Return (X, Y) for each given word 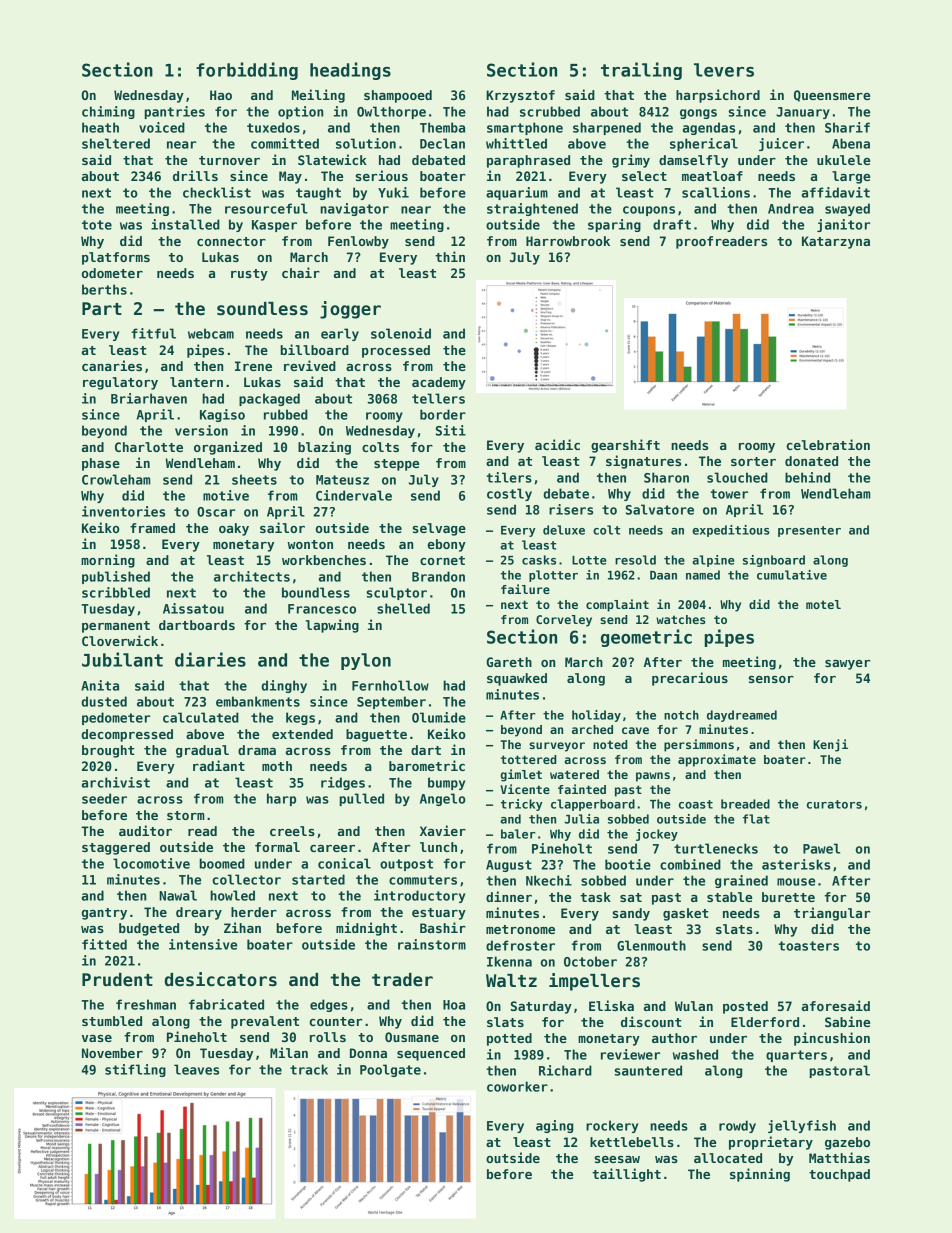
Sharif (847, 127)
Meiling (318, 96)
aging (554, 1126)
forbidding (247, 71)
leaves (196, 1069)
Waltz (511, 981)
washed (695, 1054)
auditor (145, 830)
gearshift (625, 446)
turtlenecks (716, 848)
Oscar (216, 512)
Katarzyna (836, 242)
